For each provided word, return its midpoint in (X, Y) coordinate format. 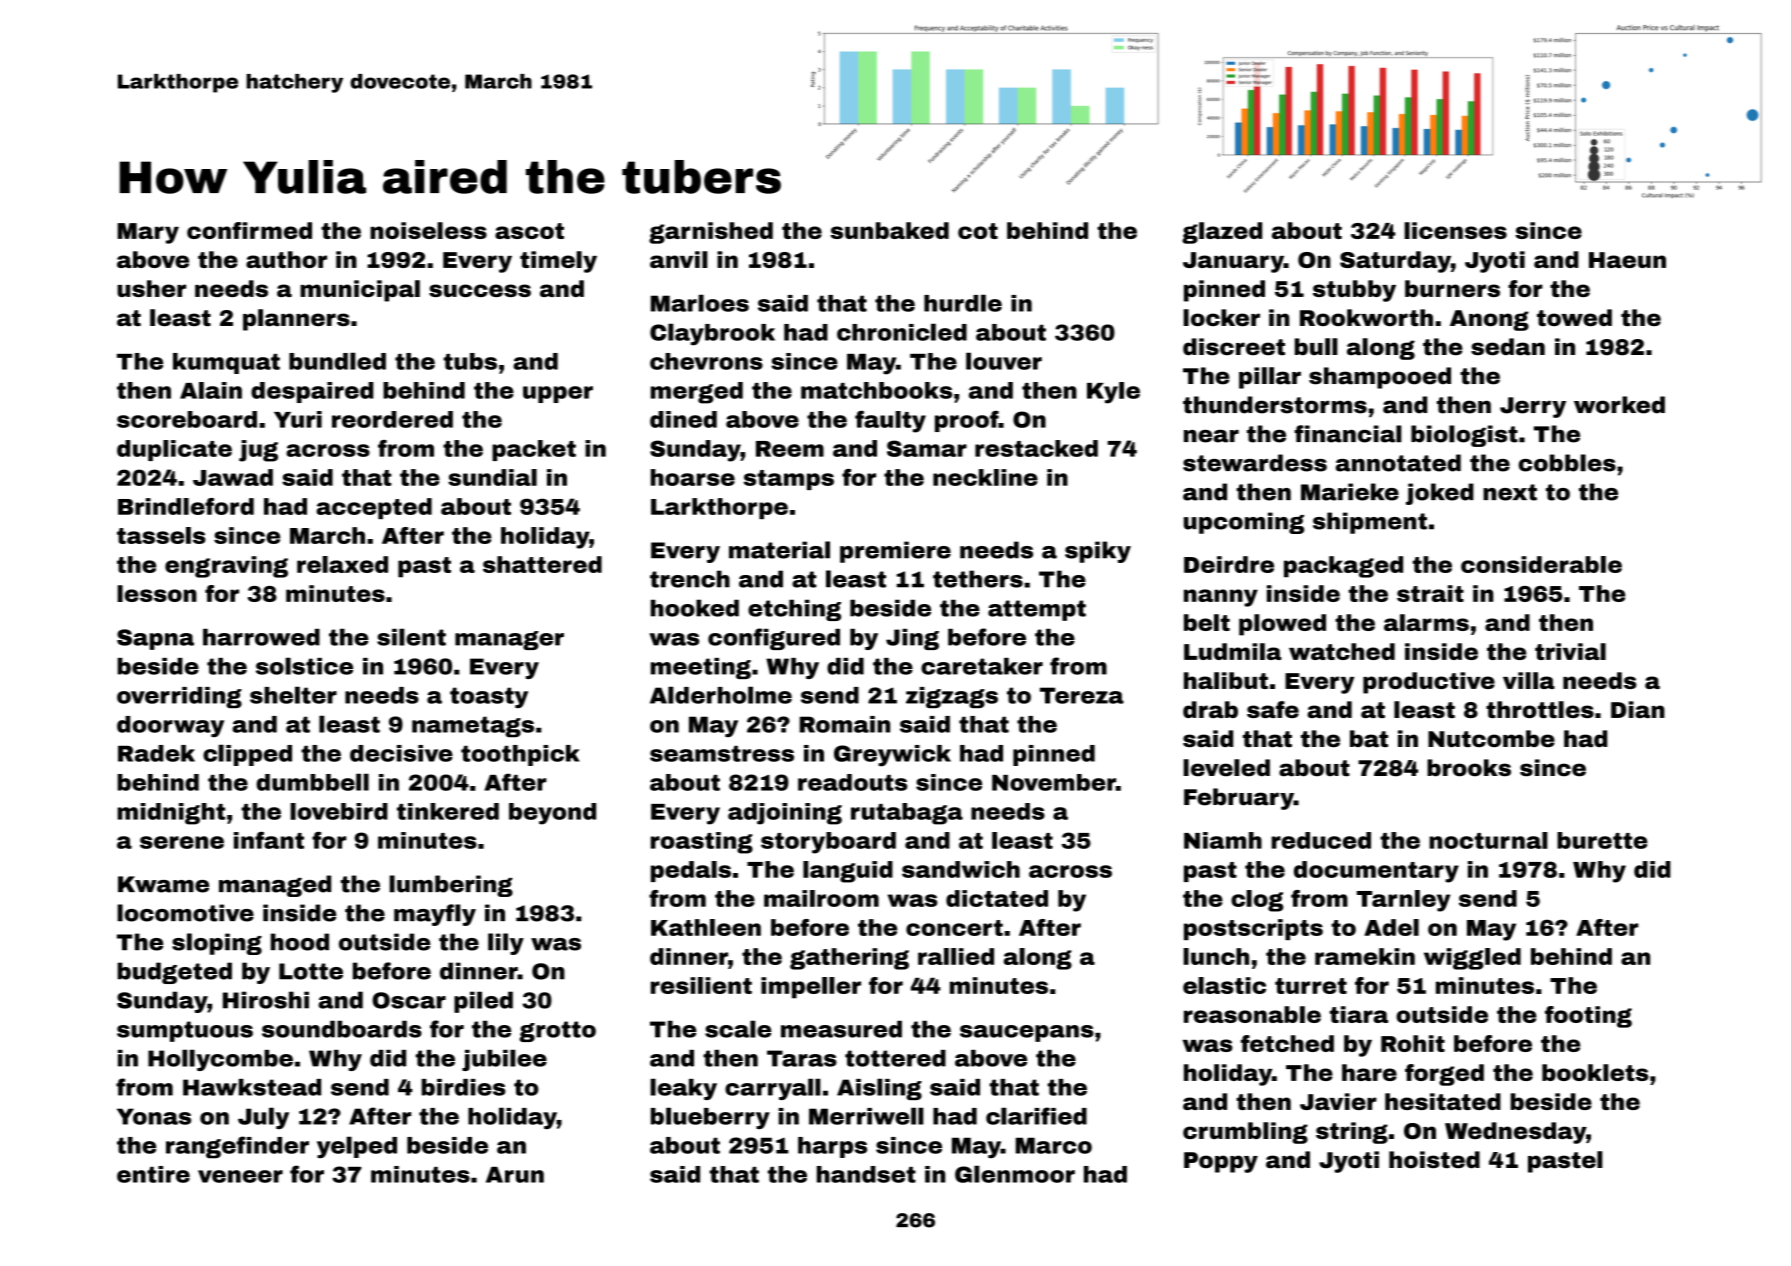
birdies (464, 1087)
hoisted (1434, 1160)
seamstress (722, 754)
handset (866, 1174)
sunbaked (890, 230)
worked (1619, 405)
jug (258, 451)
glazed (1222, 233)
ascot (529, 231)
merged (697, 393)
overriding (179, 697)
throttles (1540, 709)
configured (774, 639)
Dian (1638, 709)
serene (182, 842)
